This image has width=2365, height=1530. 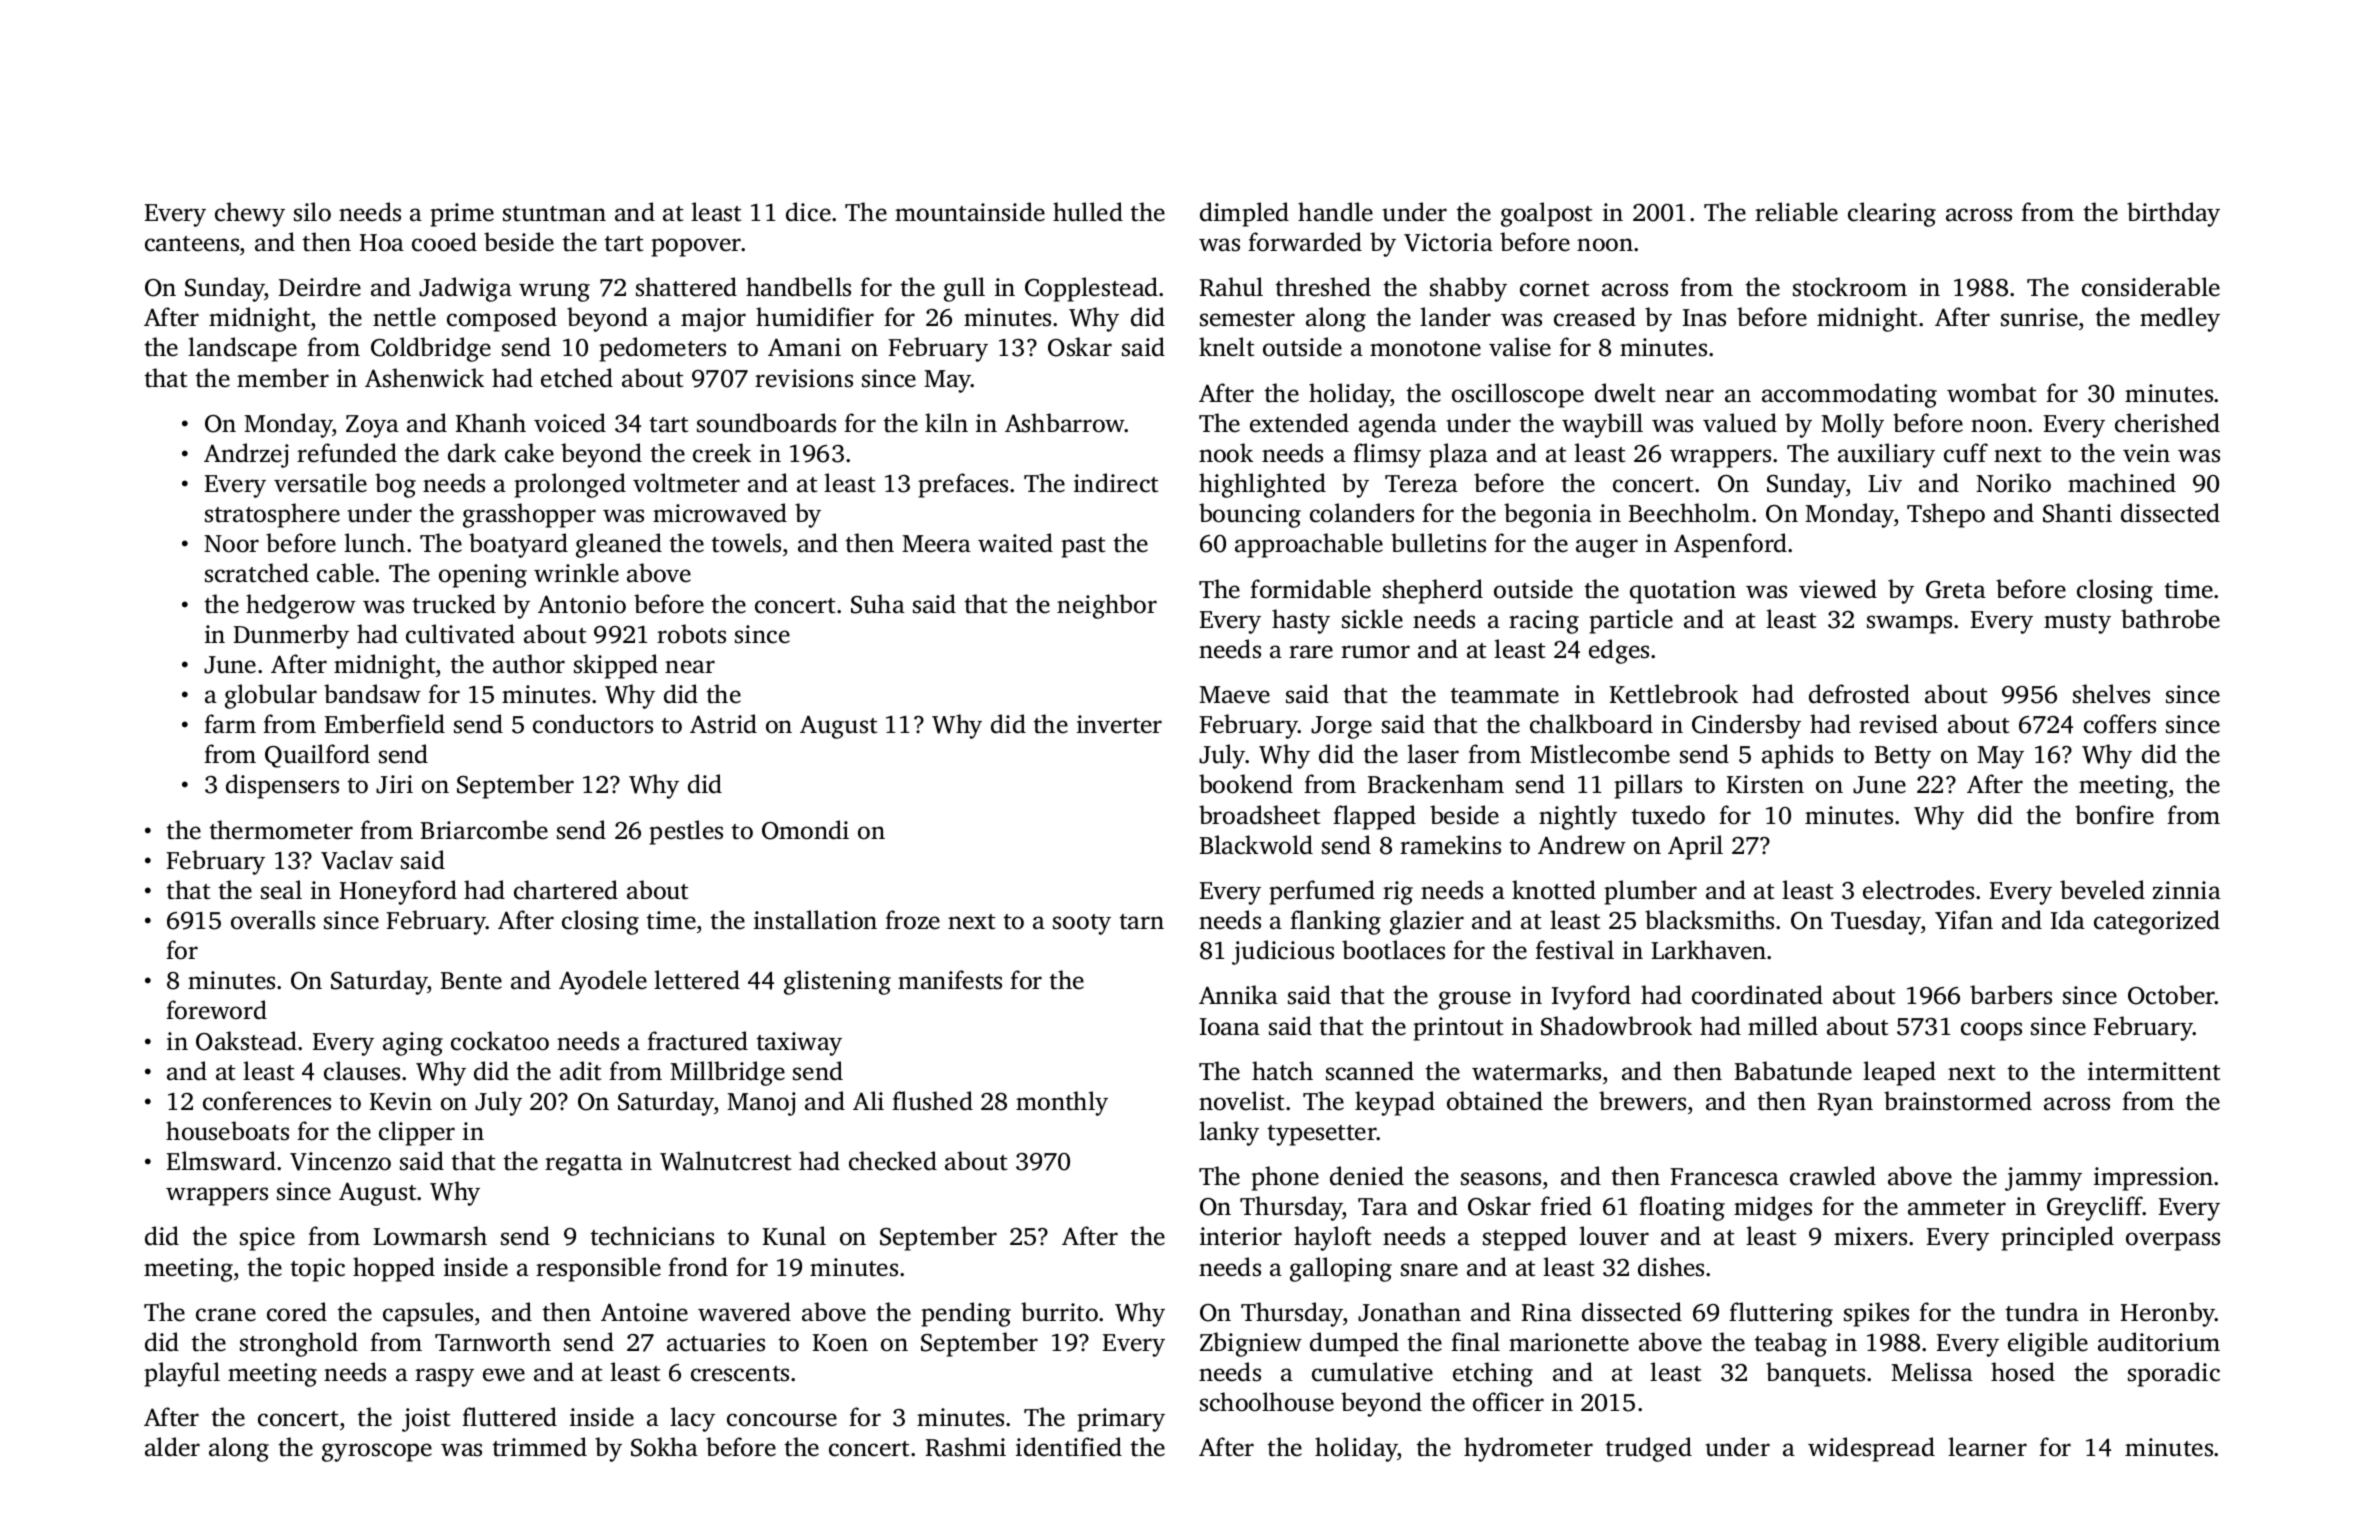 I want to click on perfumed, so click(x=1322, y=892).
